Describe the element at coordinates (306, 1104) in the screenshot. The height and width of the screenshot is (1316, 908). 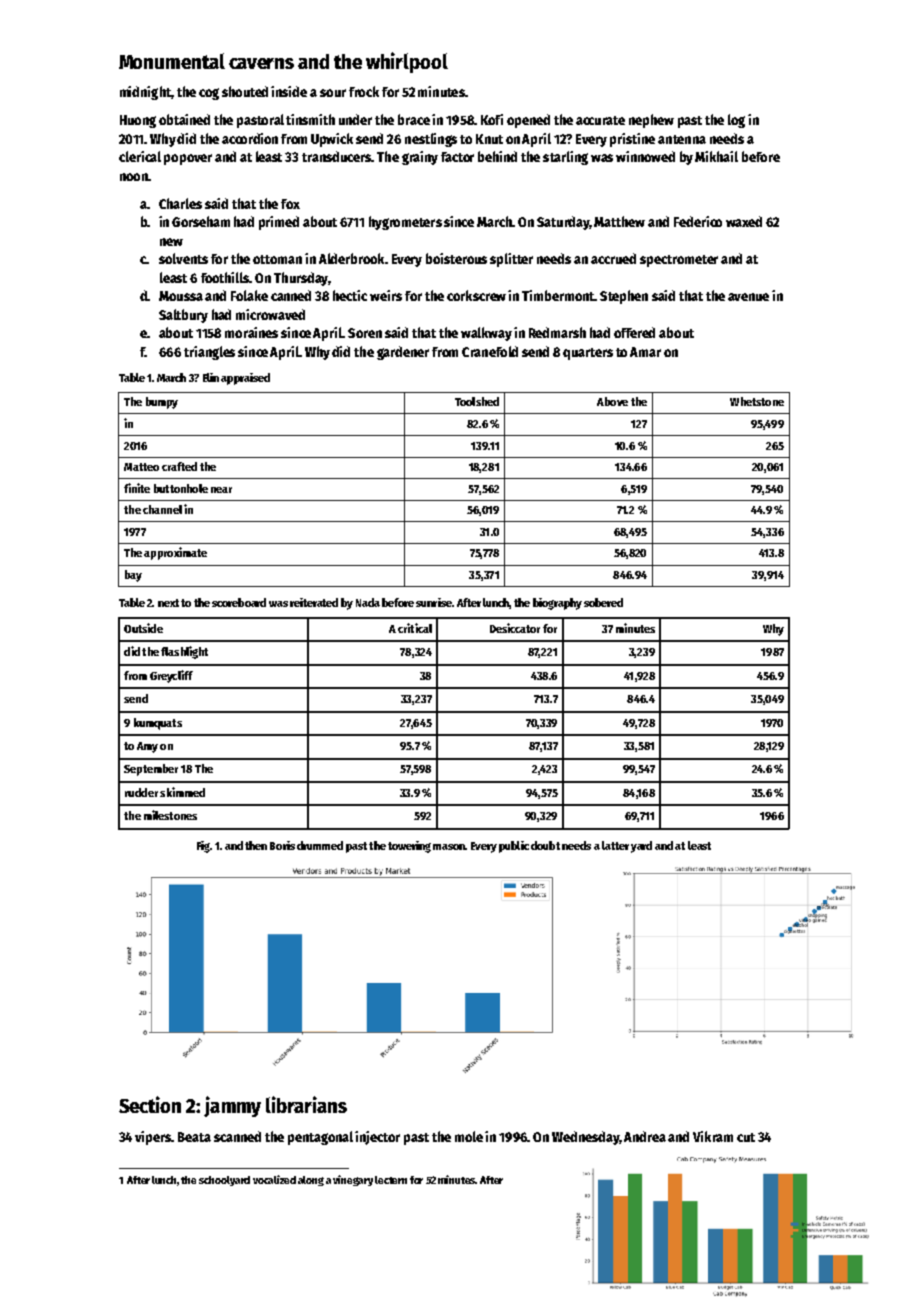
I see `librarians` at that location.
